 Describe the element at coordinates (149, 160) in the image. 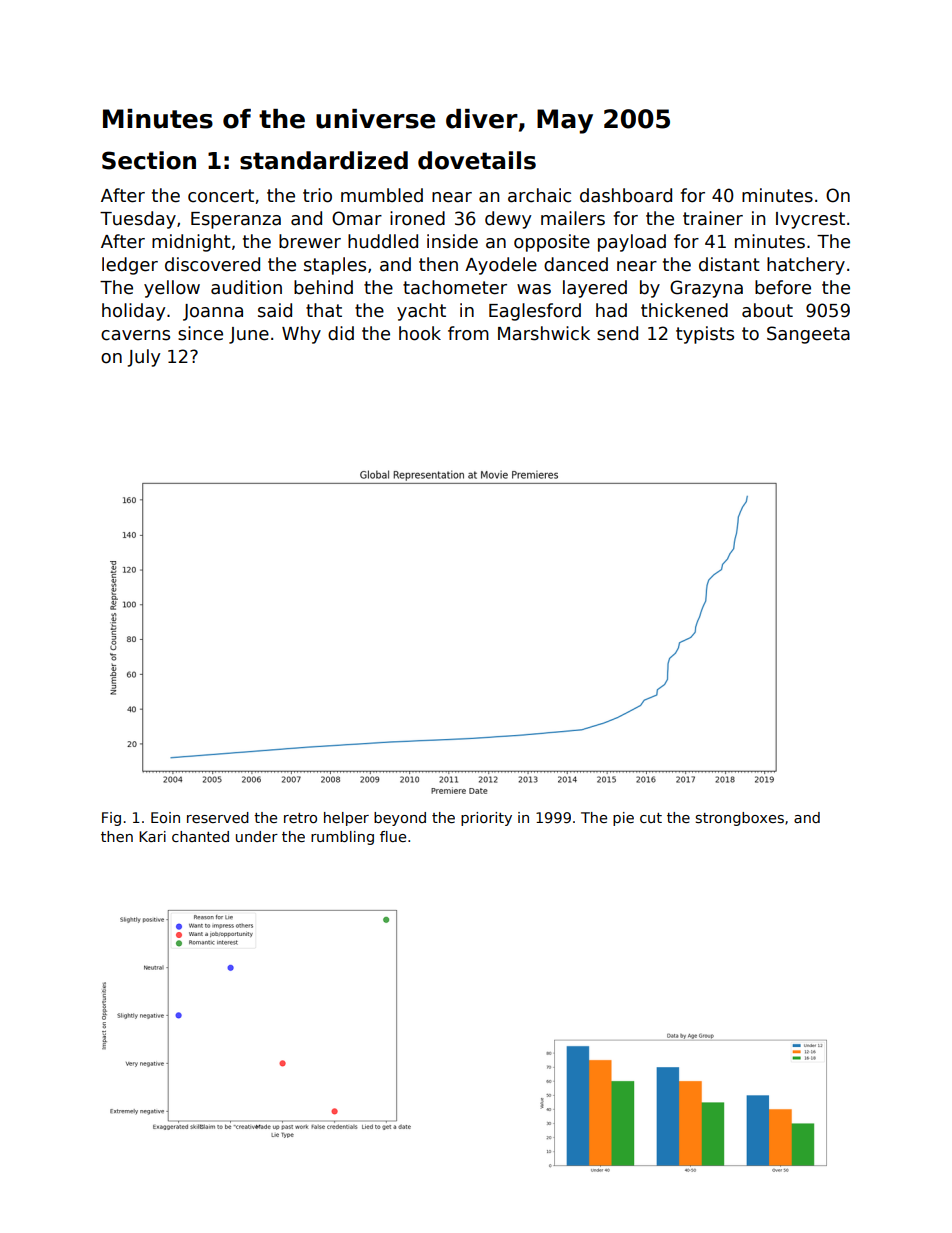

I see `Section` at that location.
